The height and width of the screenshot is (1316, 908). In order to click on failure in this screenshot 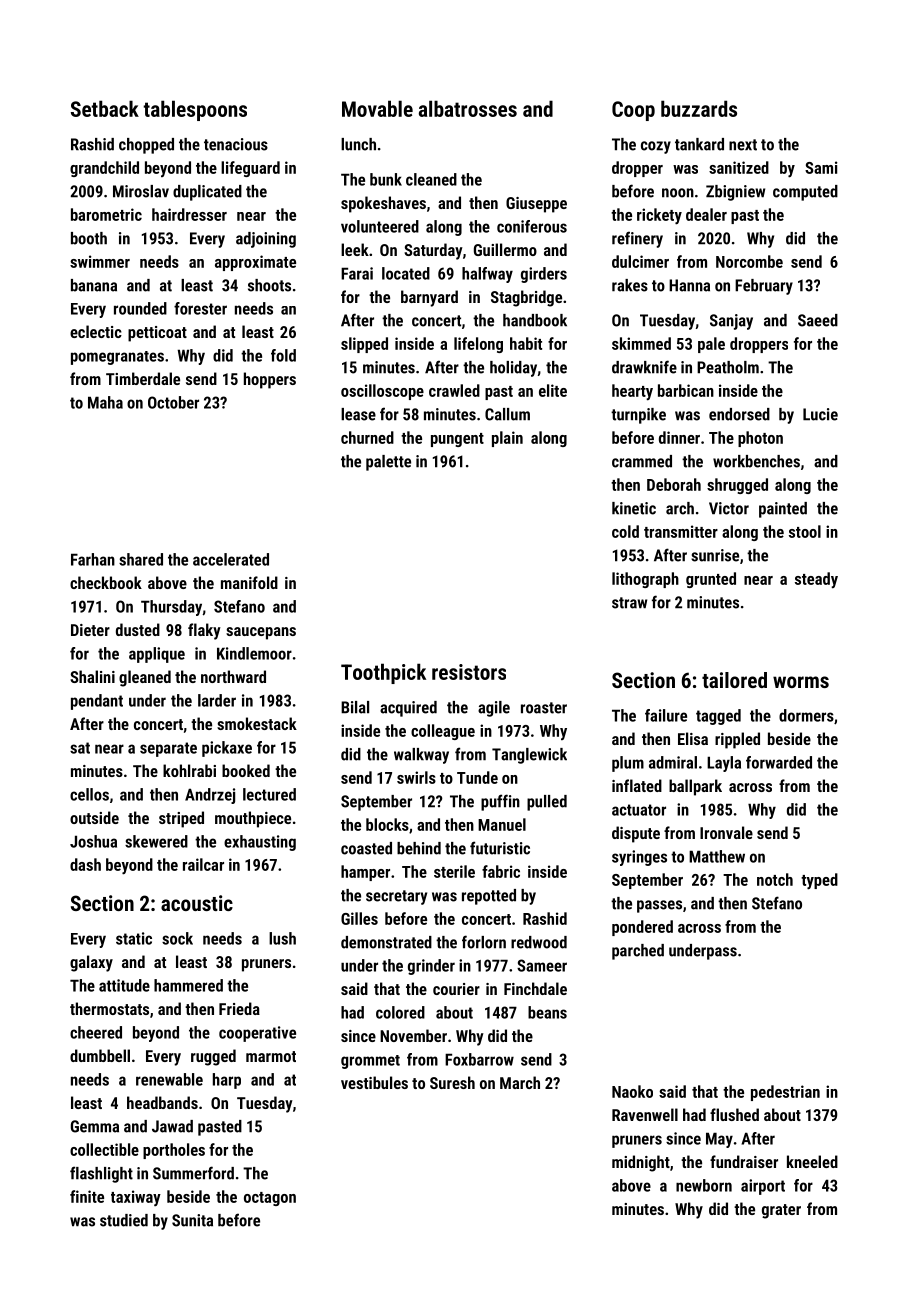, I will do `click(666, 715)`.
